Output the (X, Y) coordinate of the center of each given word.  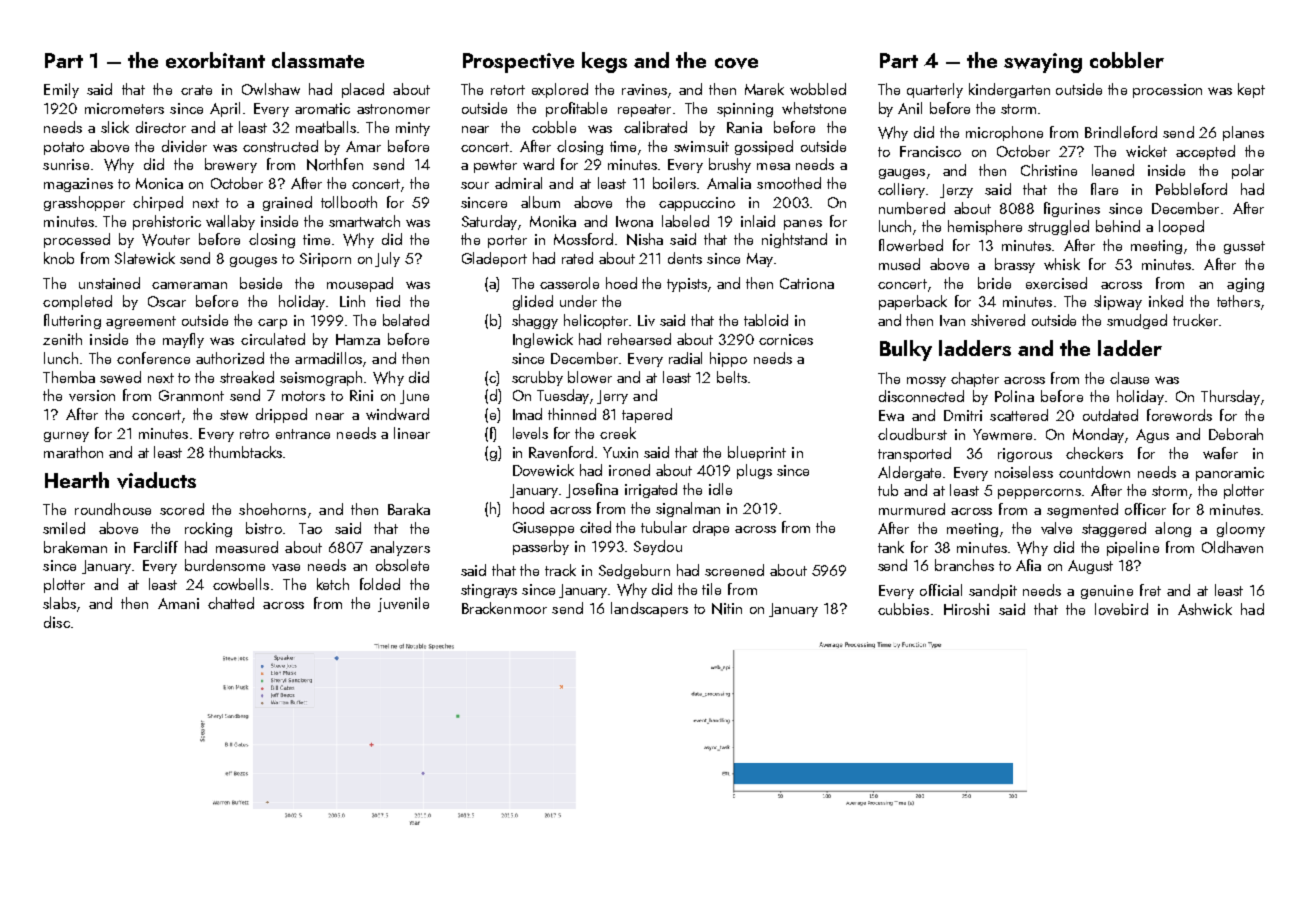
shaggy (535, 321)
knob (59, 258)
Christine (1049, 170)
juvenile (403, 604)
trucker (1195, 320)
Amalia (729, 183)
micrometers (124, 108)
